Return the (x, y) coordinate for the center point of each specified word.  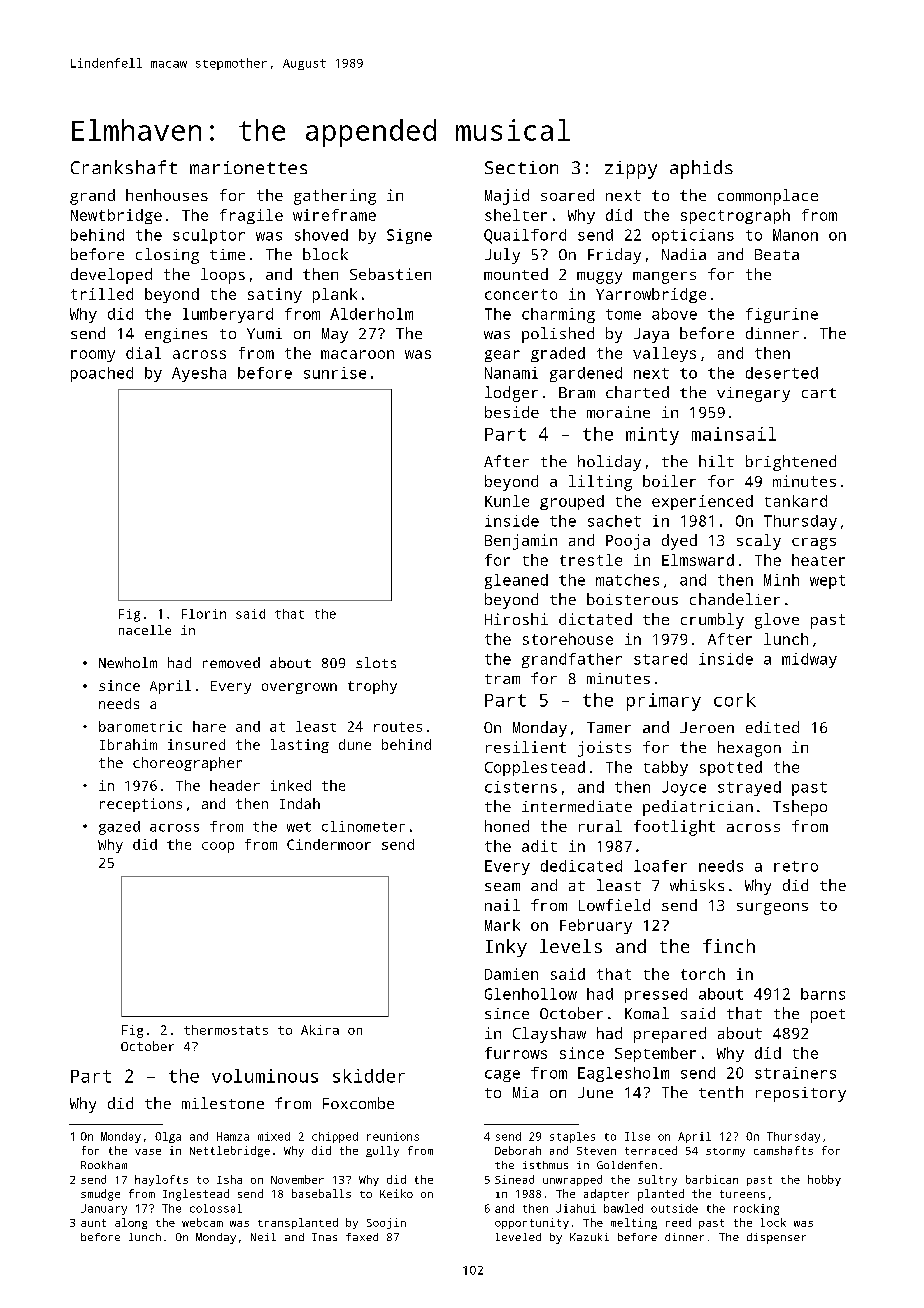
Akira (320, 1030)
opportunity (532, 1223)
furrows (516, 1053)
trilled (102, 294)
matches (627, 580)
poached (102, 374)
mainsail (734, 434)
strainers (795, 1073)
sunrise (335, 373)
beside (512, 412)
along (131, 1223)
